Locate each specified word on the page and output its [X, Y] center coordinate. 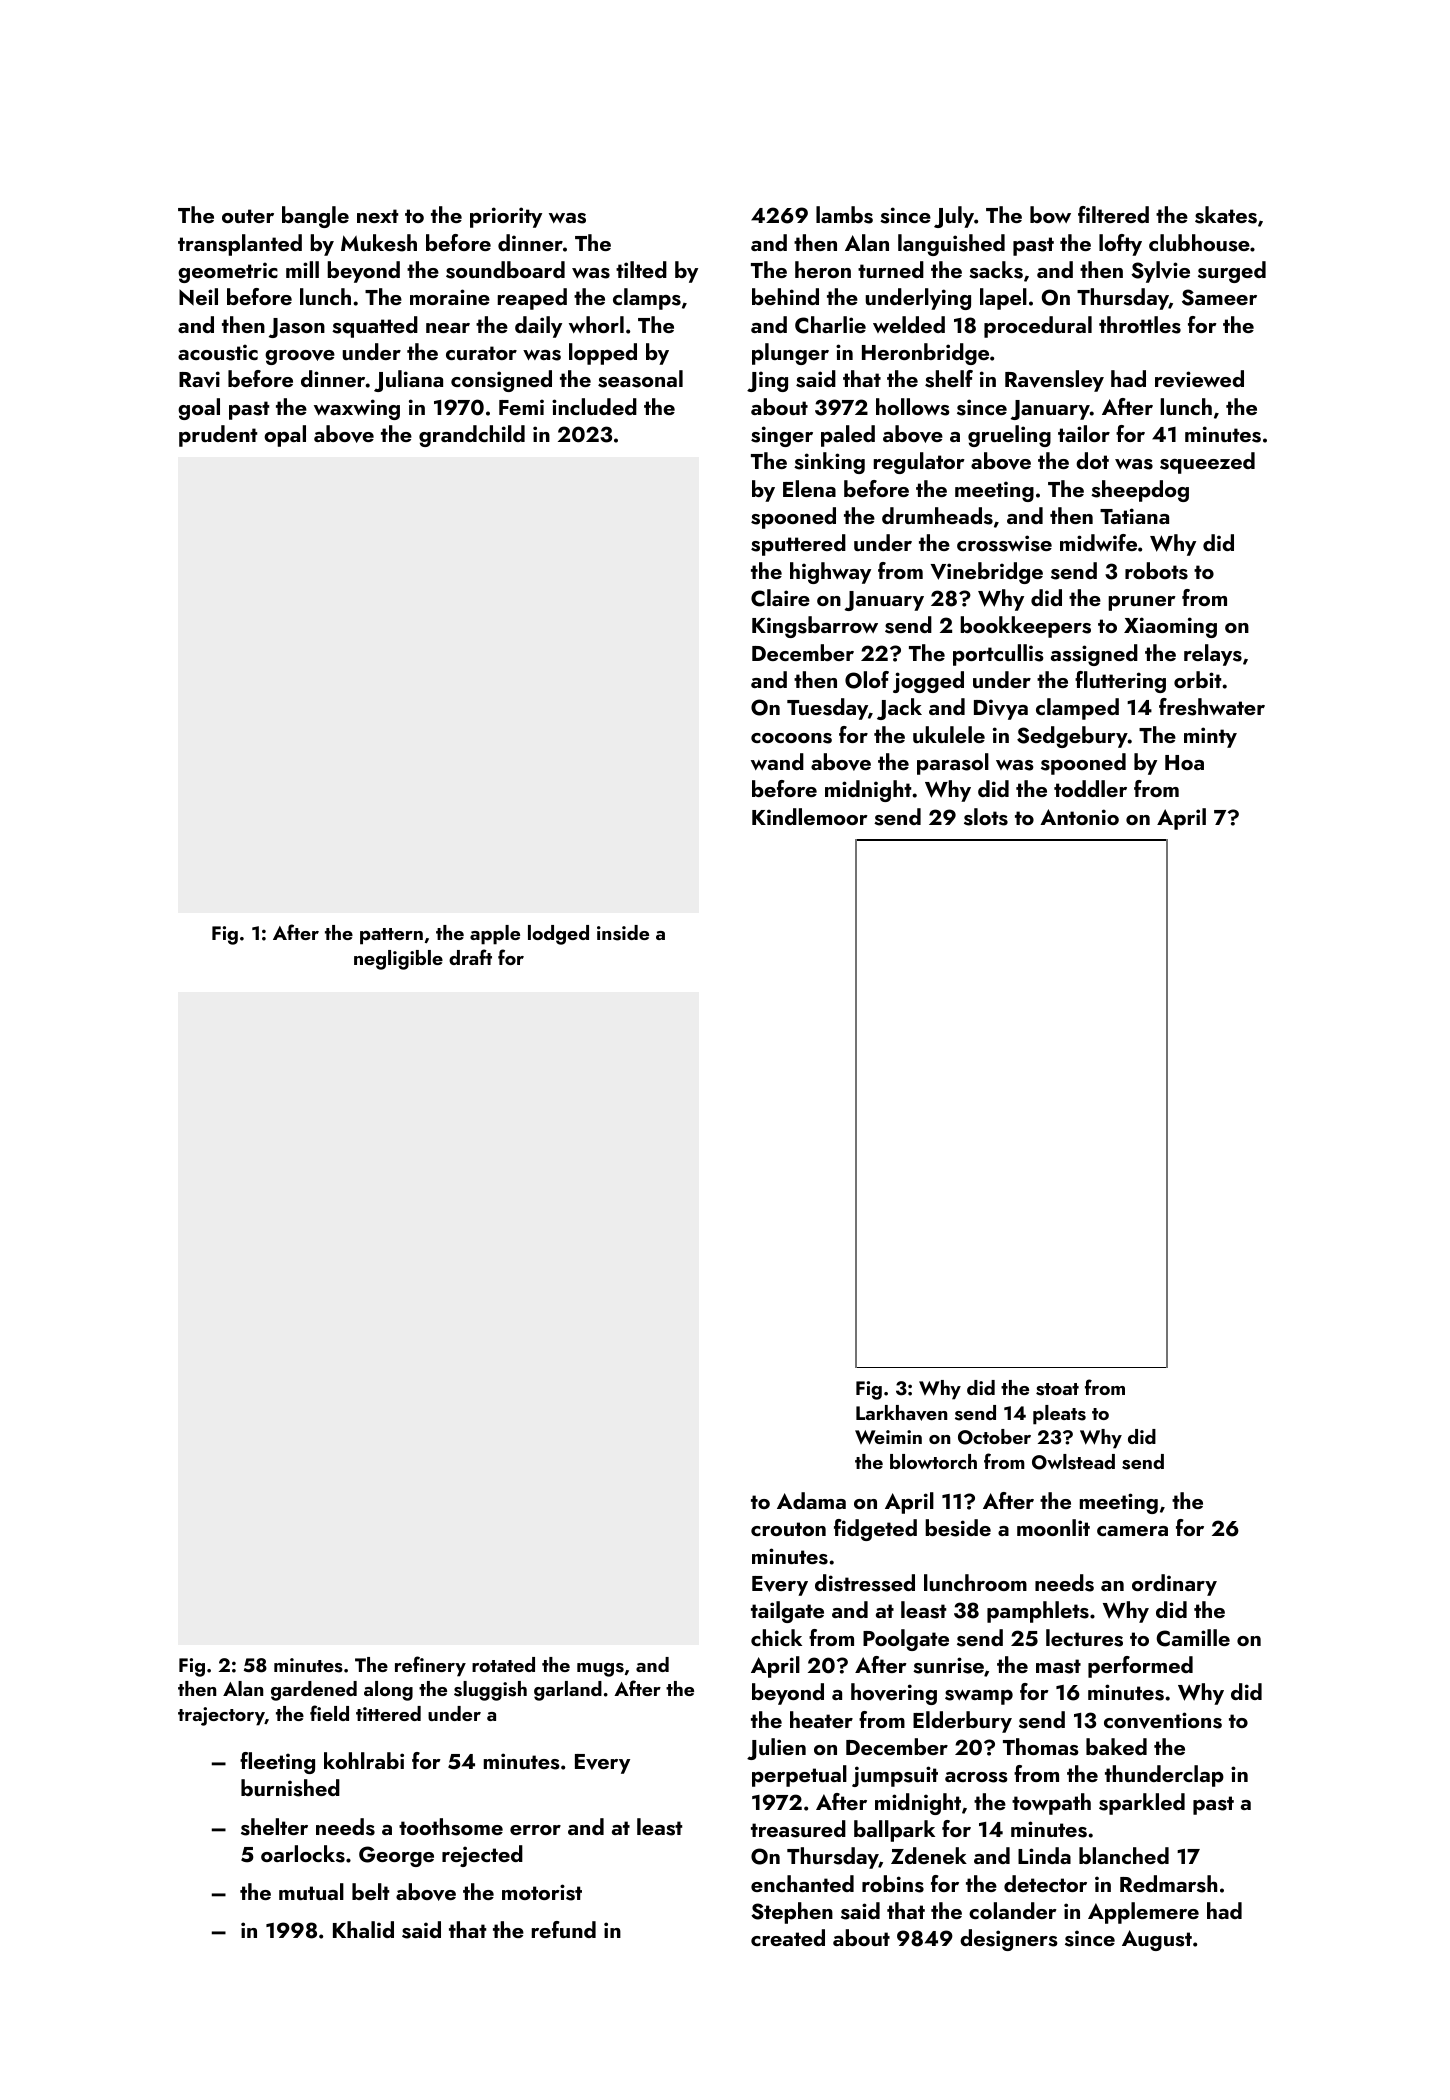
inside [623, 933]
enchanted [802, 1883]
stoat [1057, 1389]
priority [506, 217]
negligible [398, 960]
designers [1009, 1940]
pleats [1059, 1415]
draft [470, 957]
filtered [1113, 214]
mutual [311, 1891]
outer [248, 216]
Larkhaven [901, 1413]
